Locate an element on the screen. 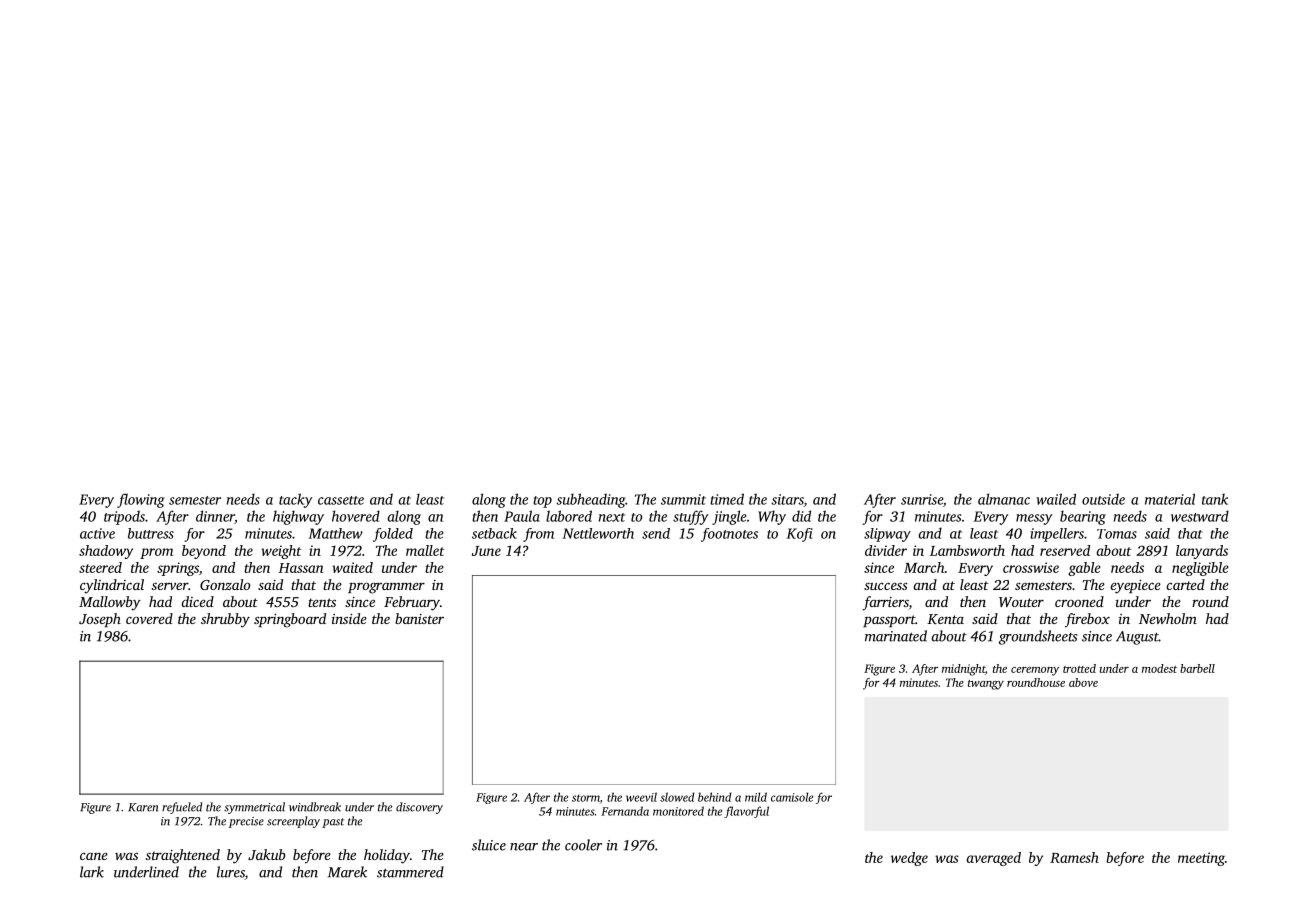 The width and height of the screenshot is (1308, 924). almanac is located at coordinates (1004, 499).
